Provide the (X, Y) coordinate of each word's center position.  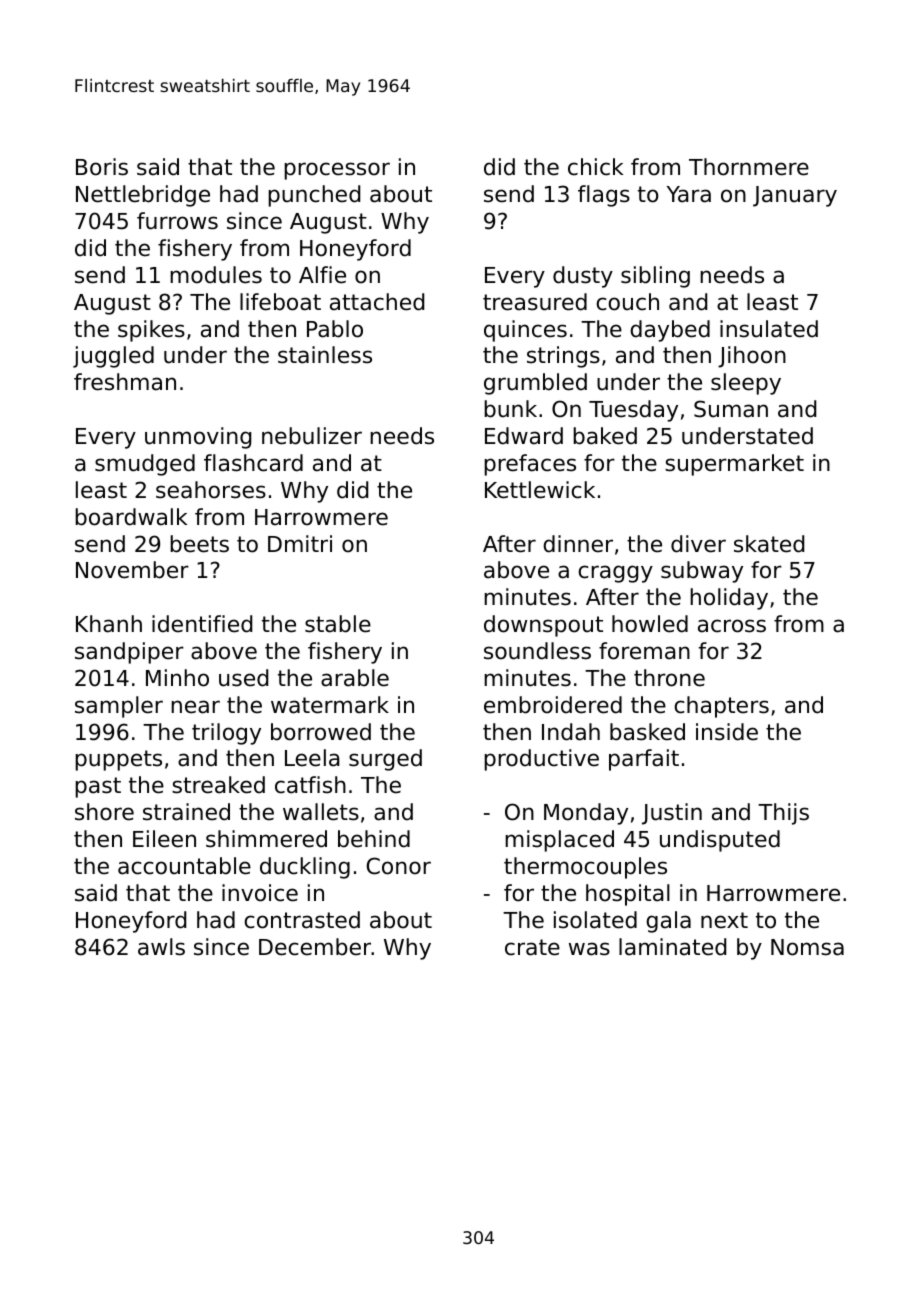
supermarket (734, 465)
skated (769, 544)
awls (161, 947)
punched (314, 196)
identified (202, 624)
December (315, 947)
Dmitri (300, 543)
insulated (769, 329)
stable (338, 624)
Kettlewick (540, 490)
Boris (102, 167)
